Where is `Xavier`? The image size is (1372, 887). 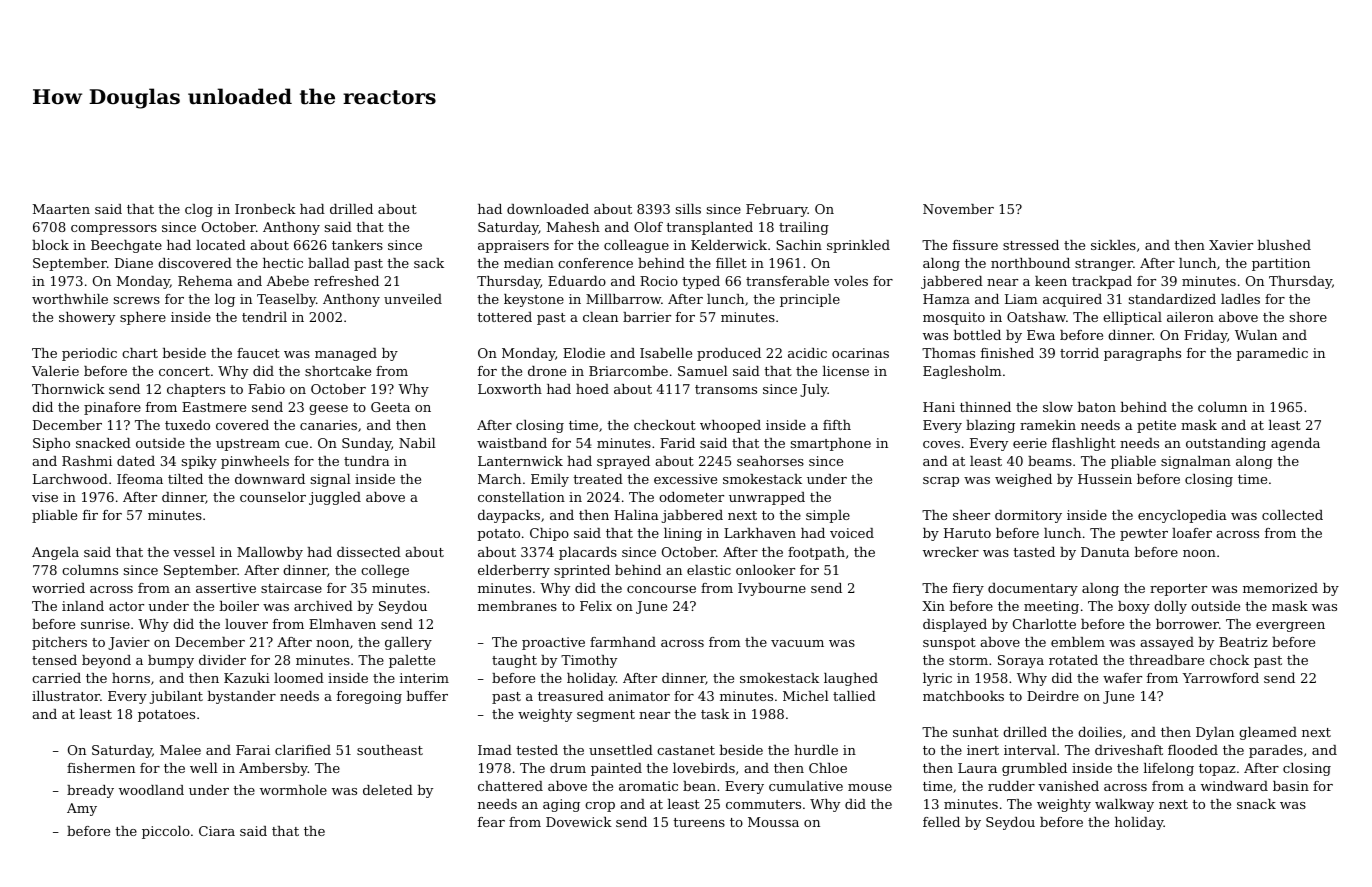 Xavier is located at coordinates (1231, 245).
